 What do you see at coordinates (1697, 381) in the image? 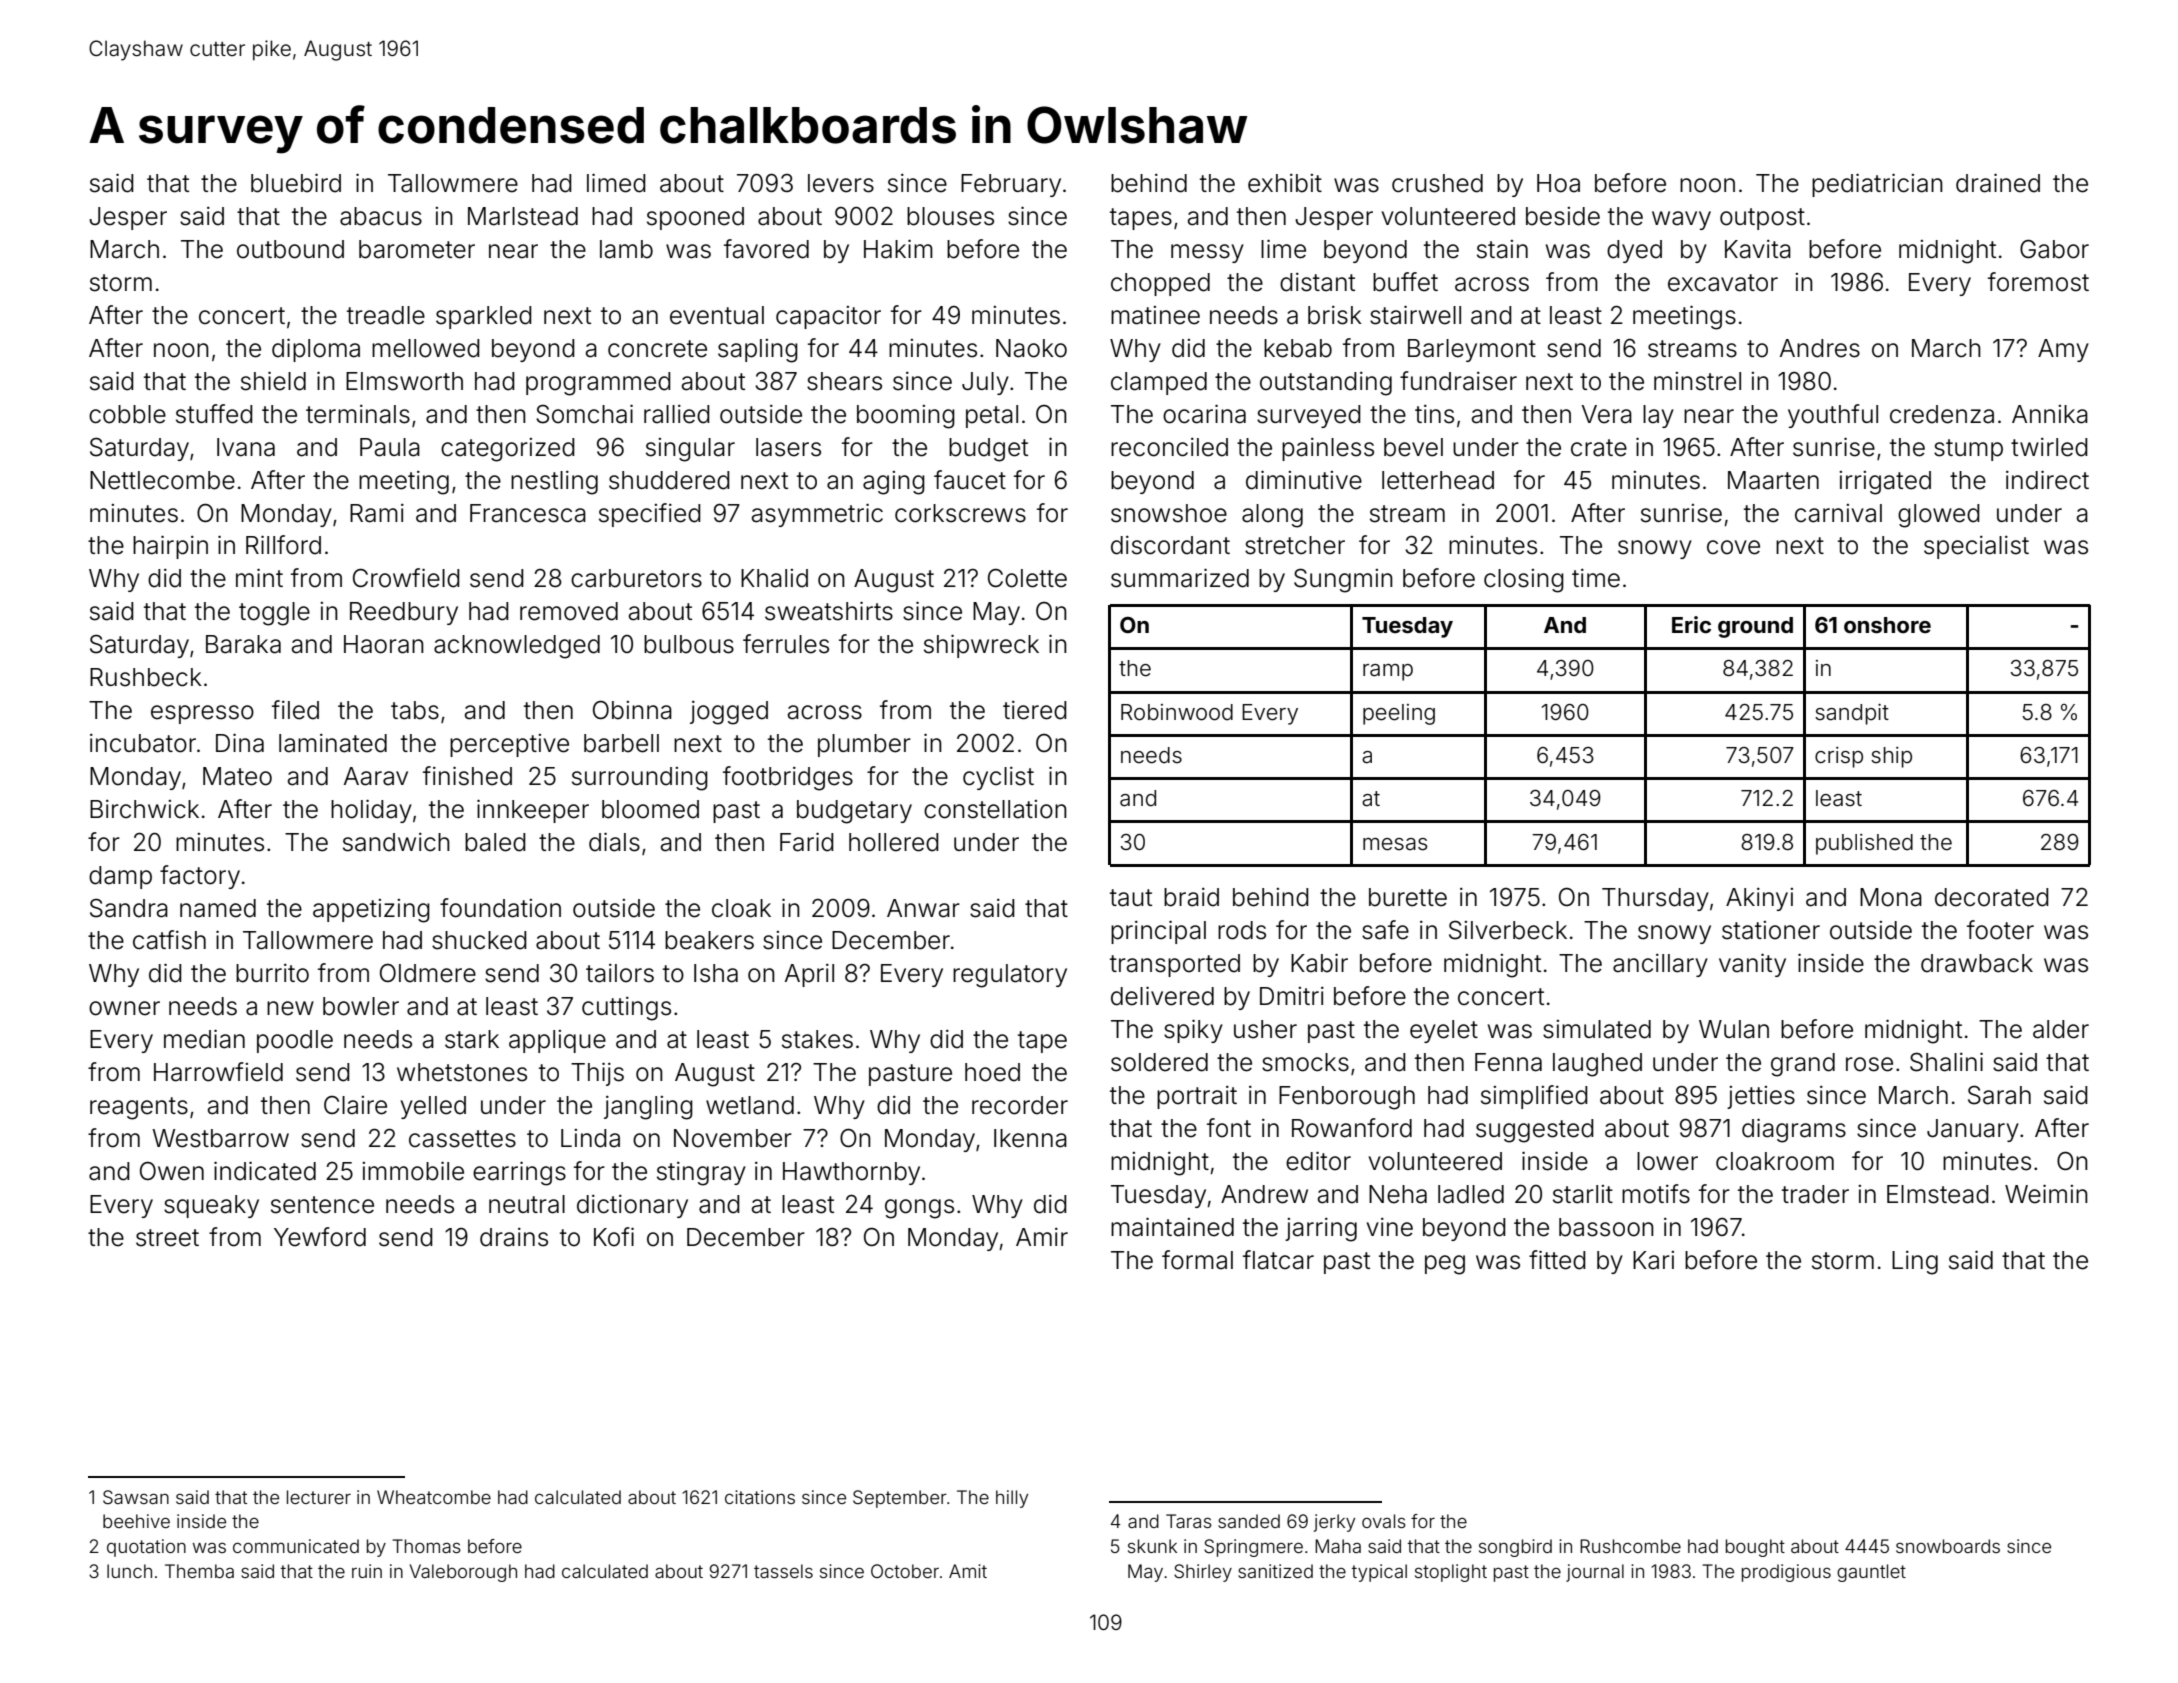
I see `minstrel` at bounding box center [1697, 381].
